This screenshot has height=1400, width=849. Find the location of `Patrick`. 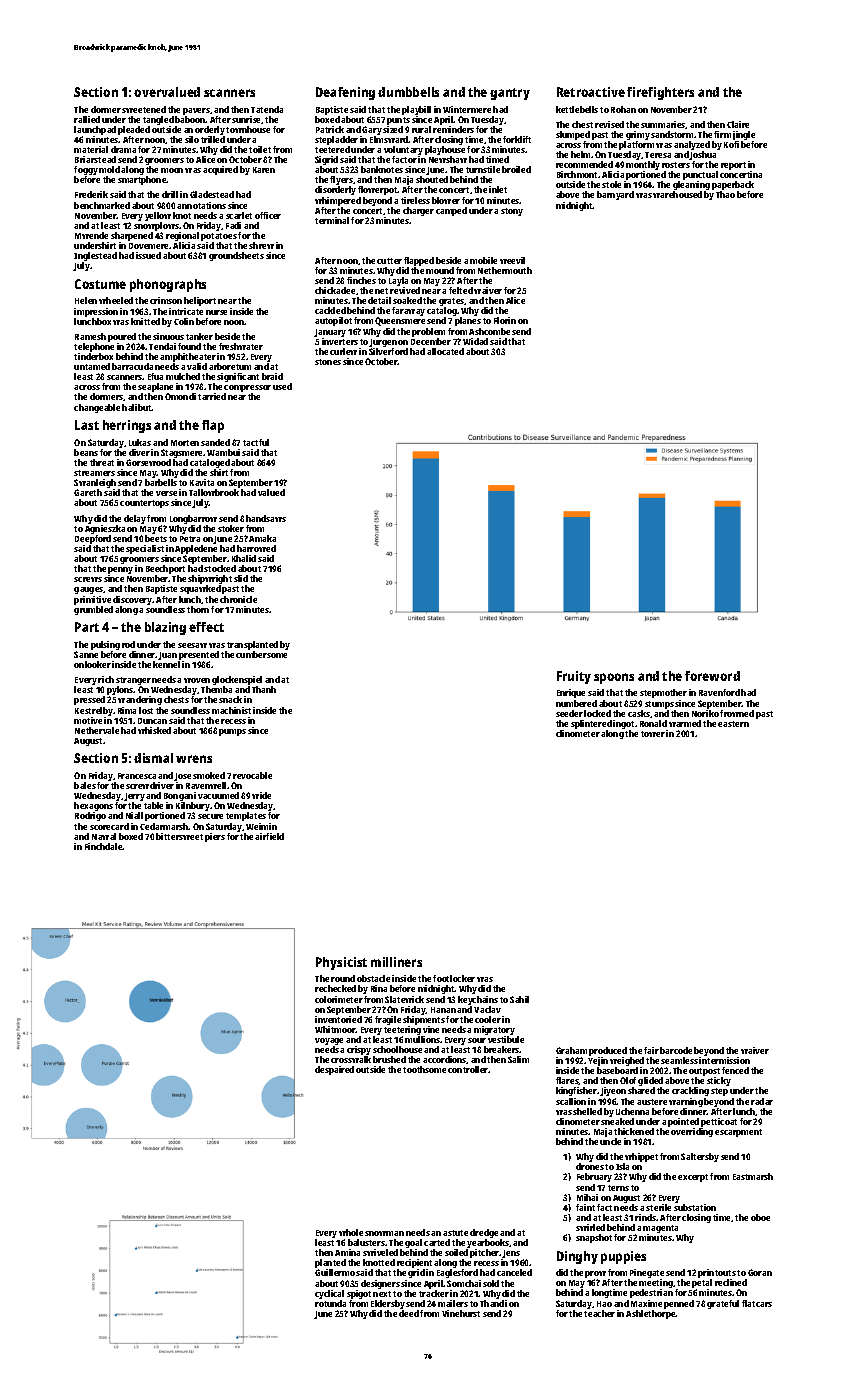

Patrick is located at coordinates (330, 129).
